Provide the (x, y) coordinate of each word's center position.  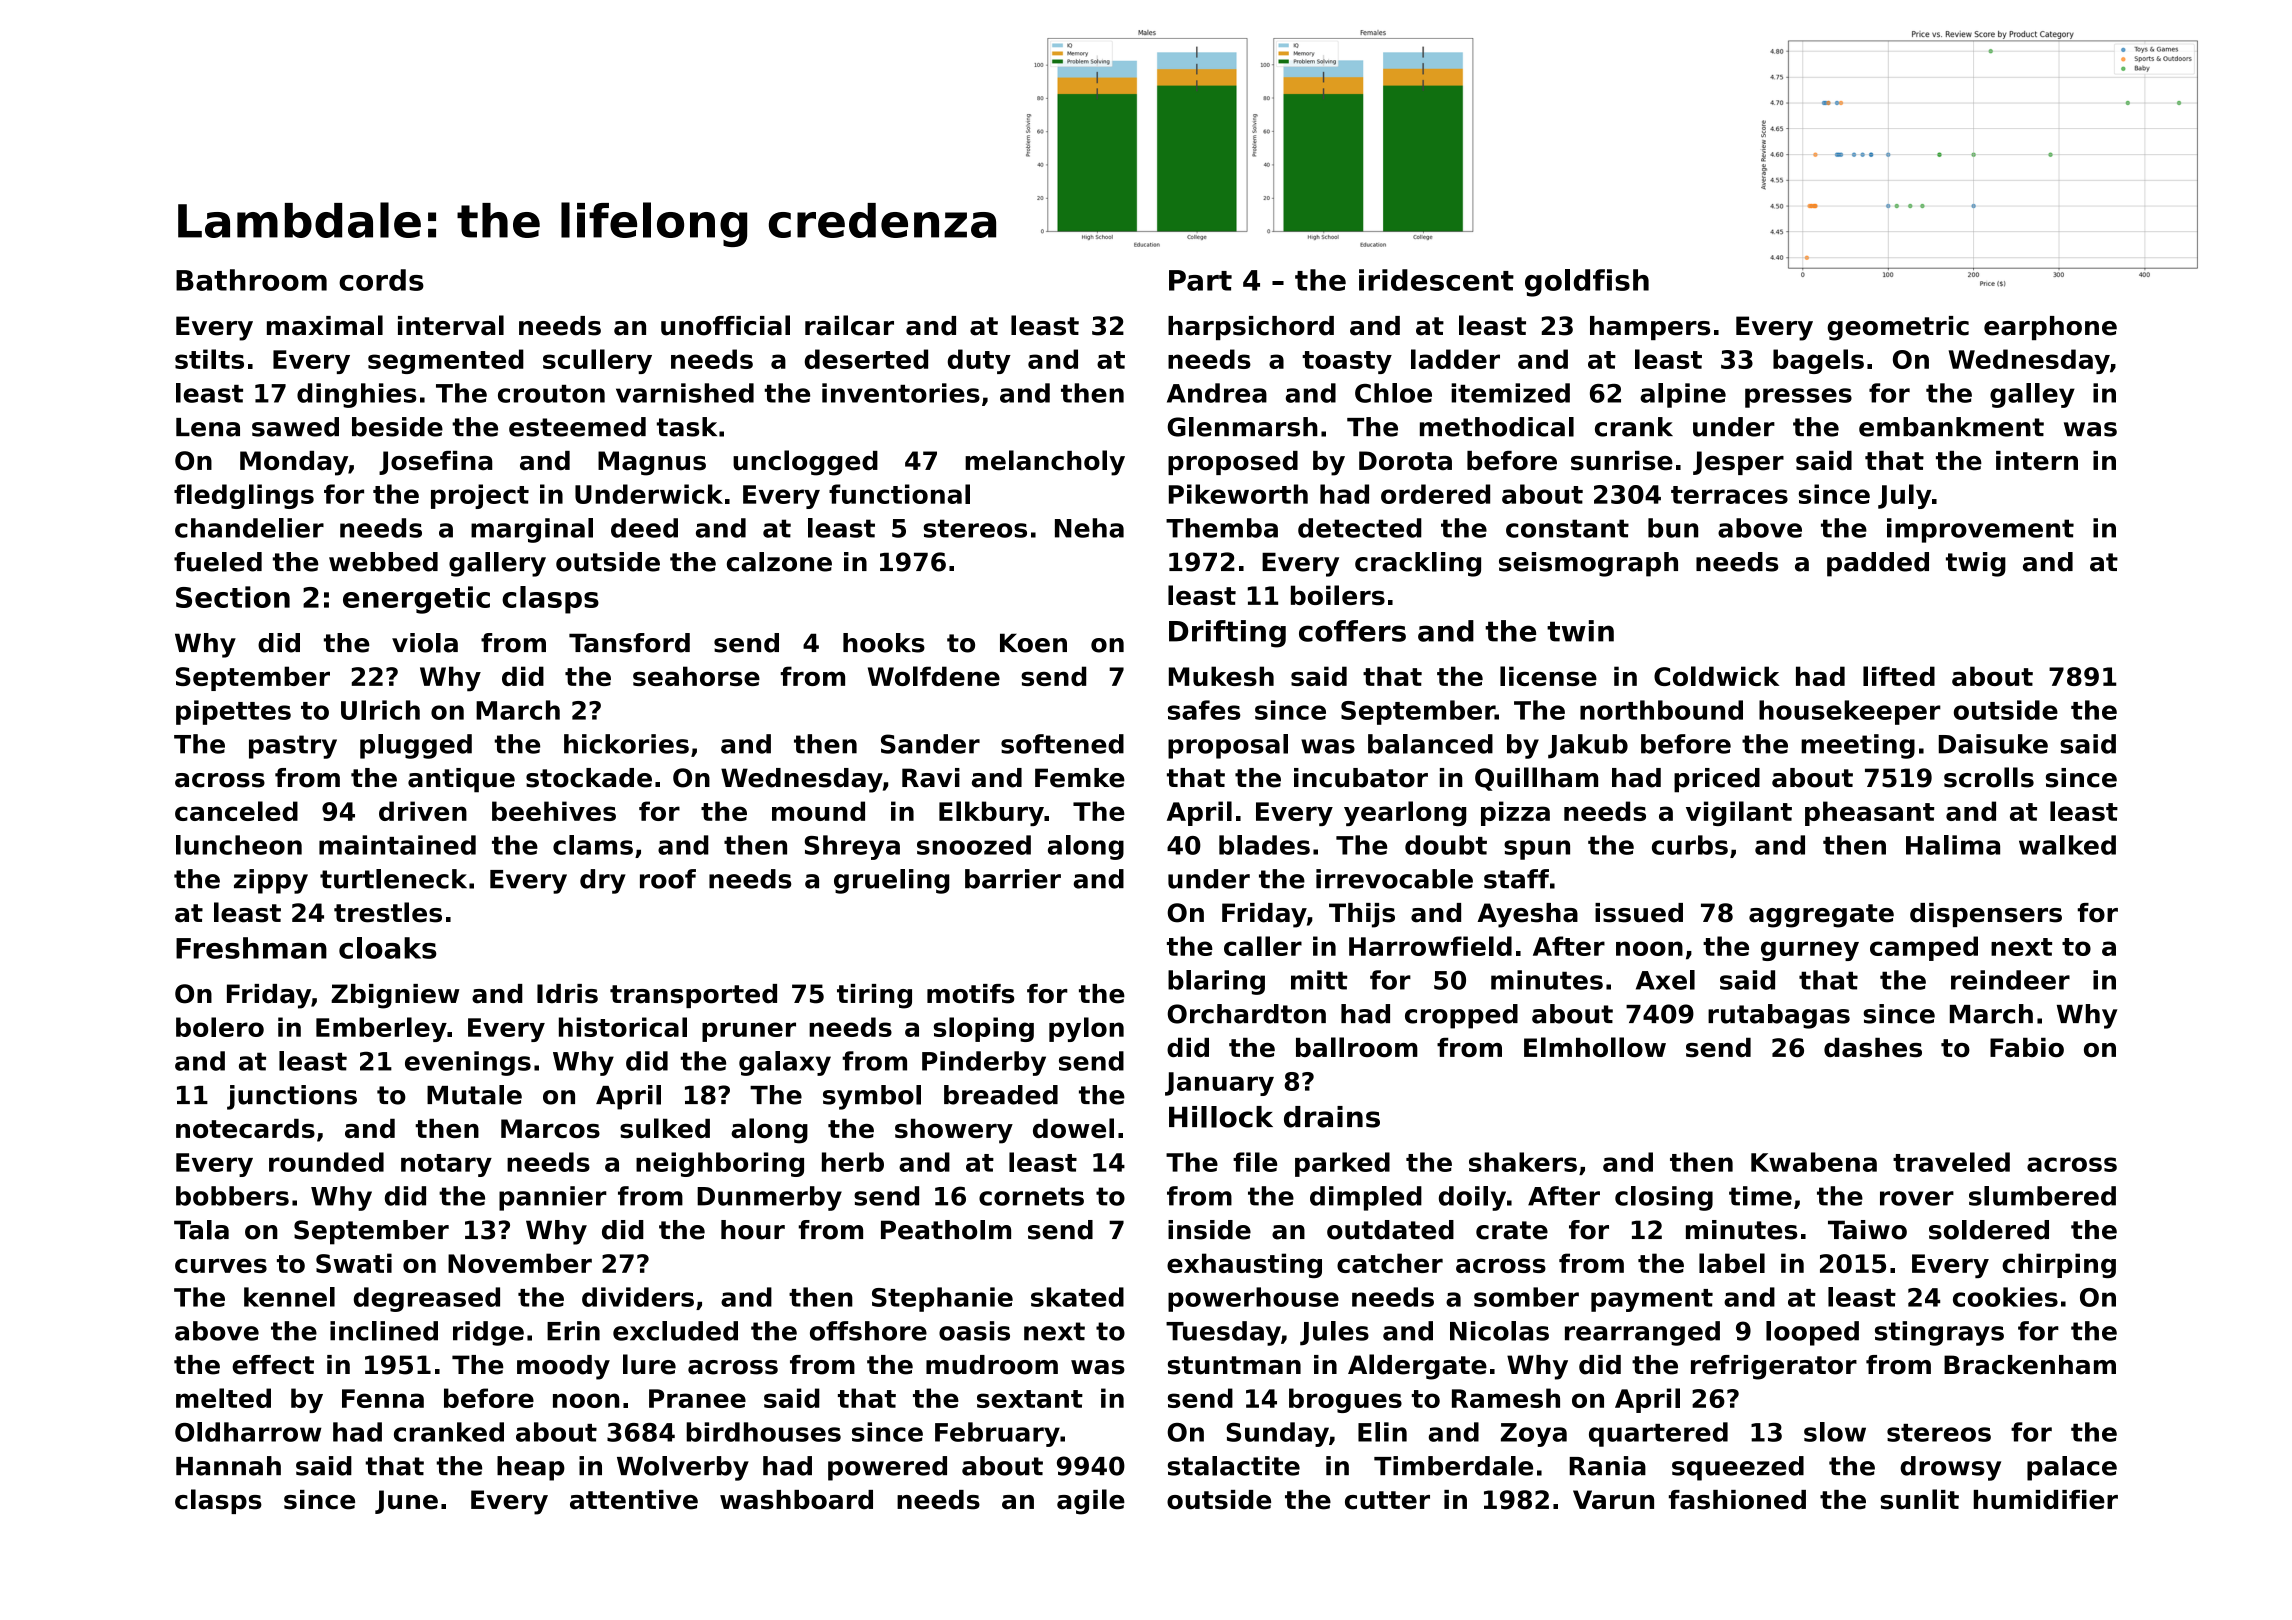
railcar (849, 325)
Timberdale (1453, 1466)
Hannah (228, 1466)
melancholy (1045, 463)
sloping (984, 1029)
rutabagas (1779, 1016)
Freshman (251, 948)
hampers (1650, 328)
